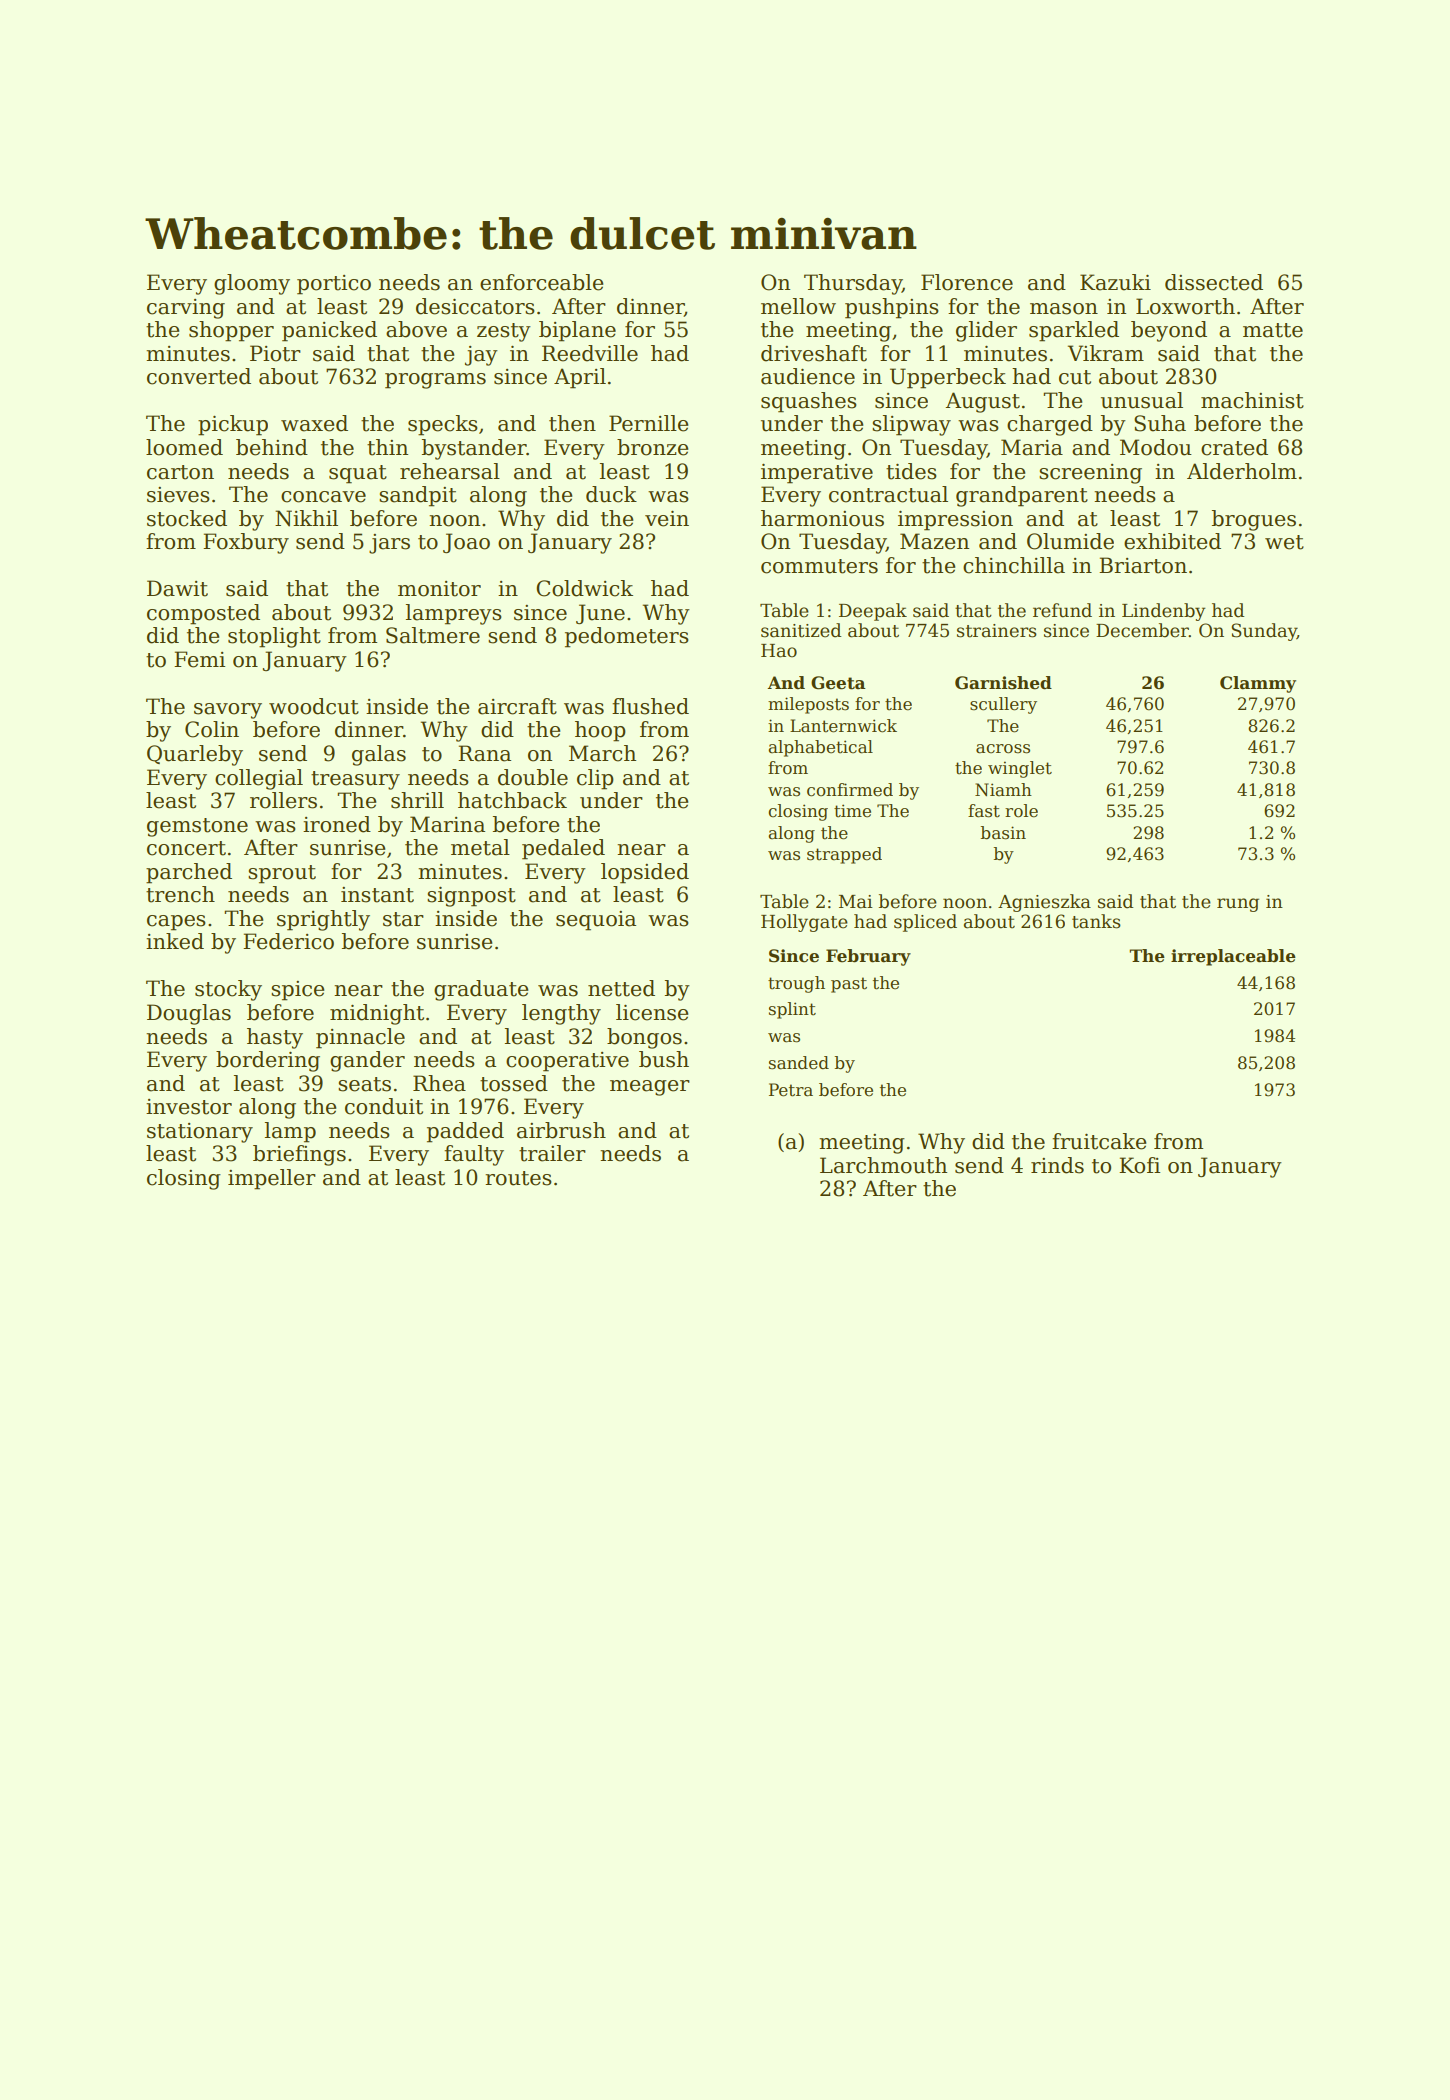 The image size is (1450, 2100). I want to click on irreplaceable, so click(1233, 957).
